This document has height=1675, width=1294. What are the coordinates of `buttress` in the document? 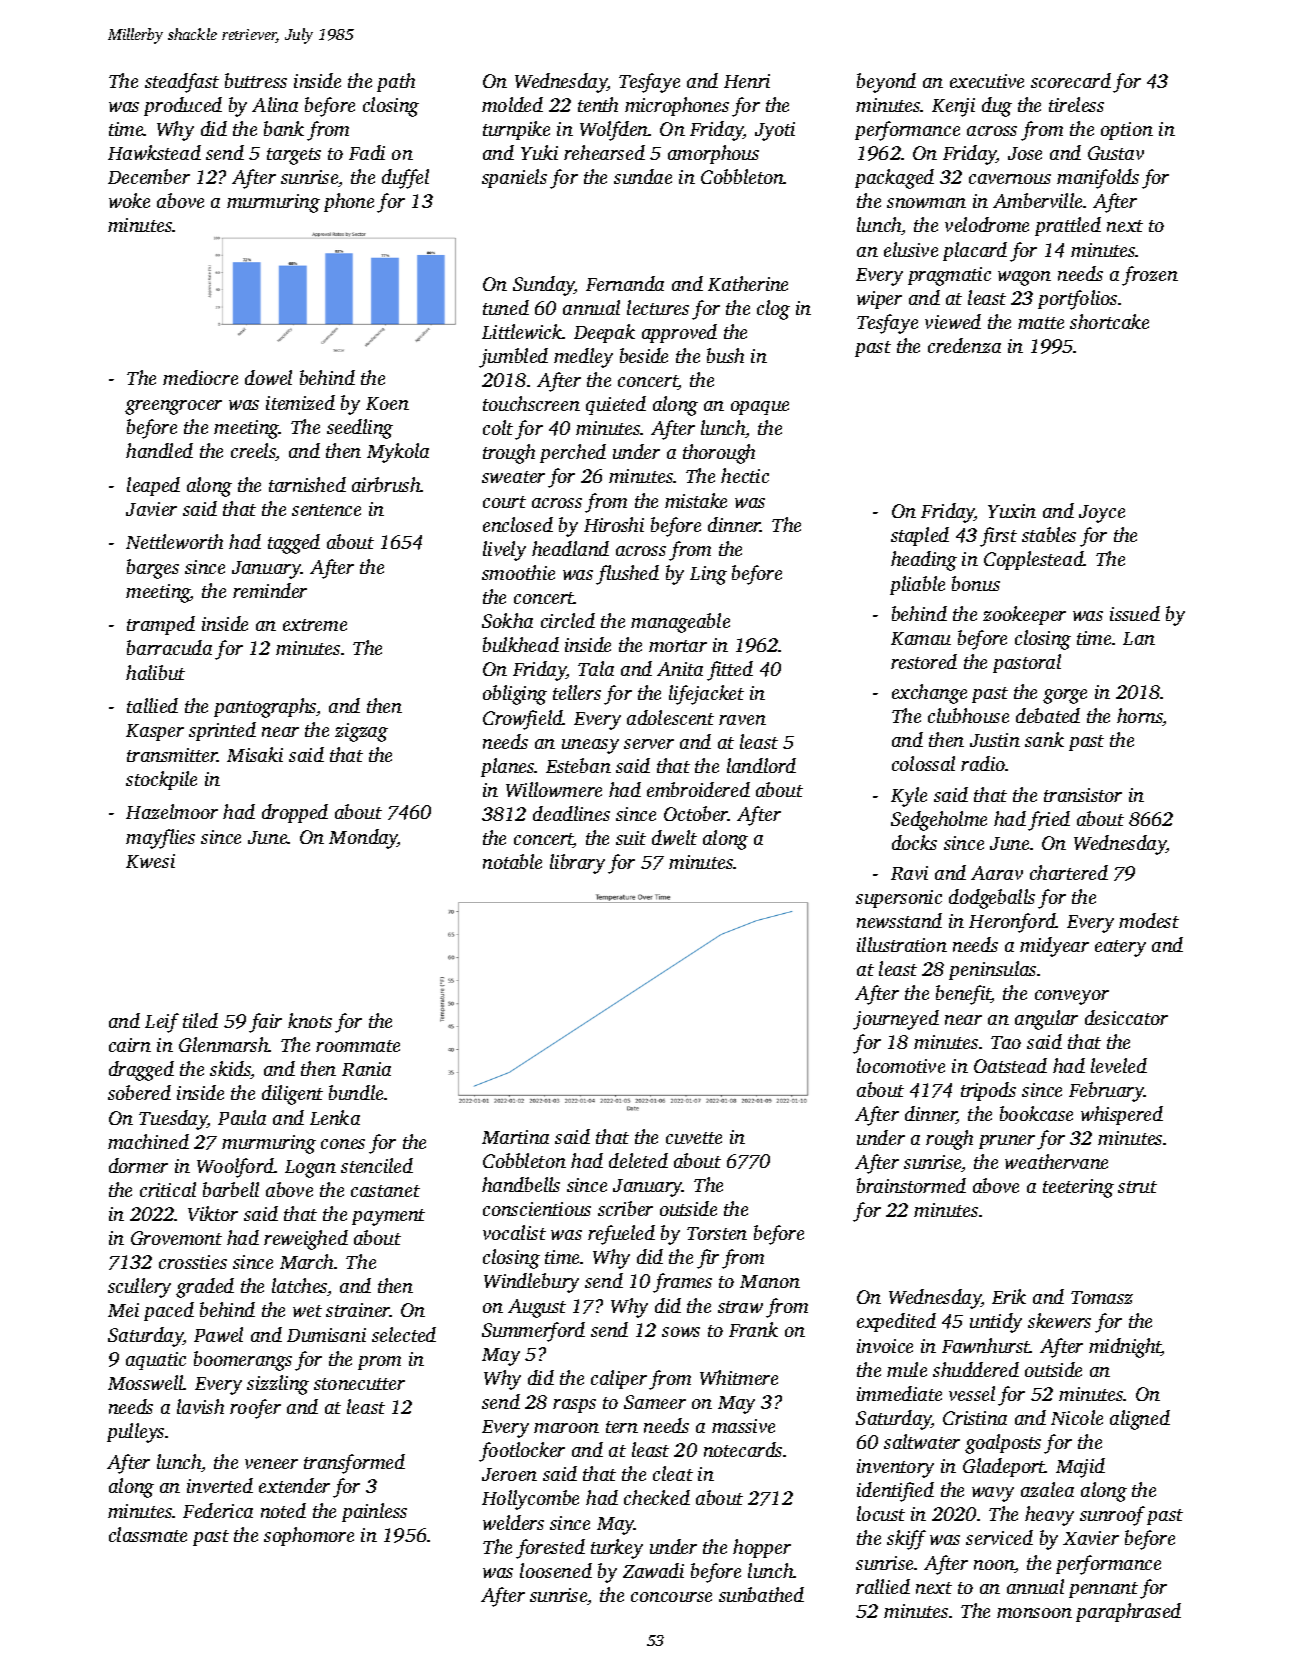 It's located at (256, 80).
